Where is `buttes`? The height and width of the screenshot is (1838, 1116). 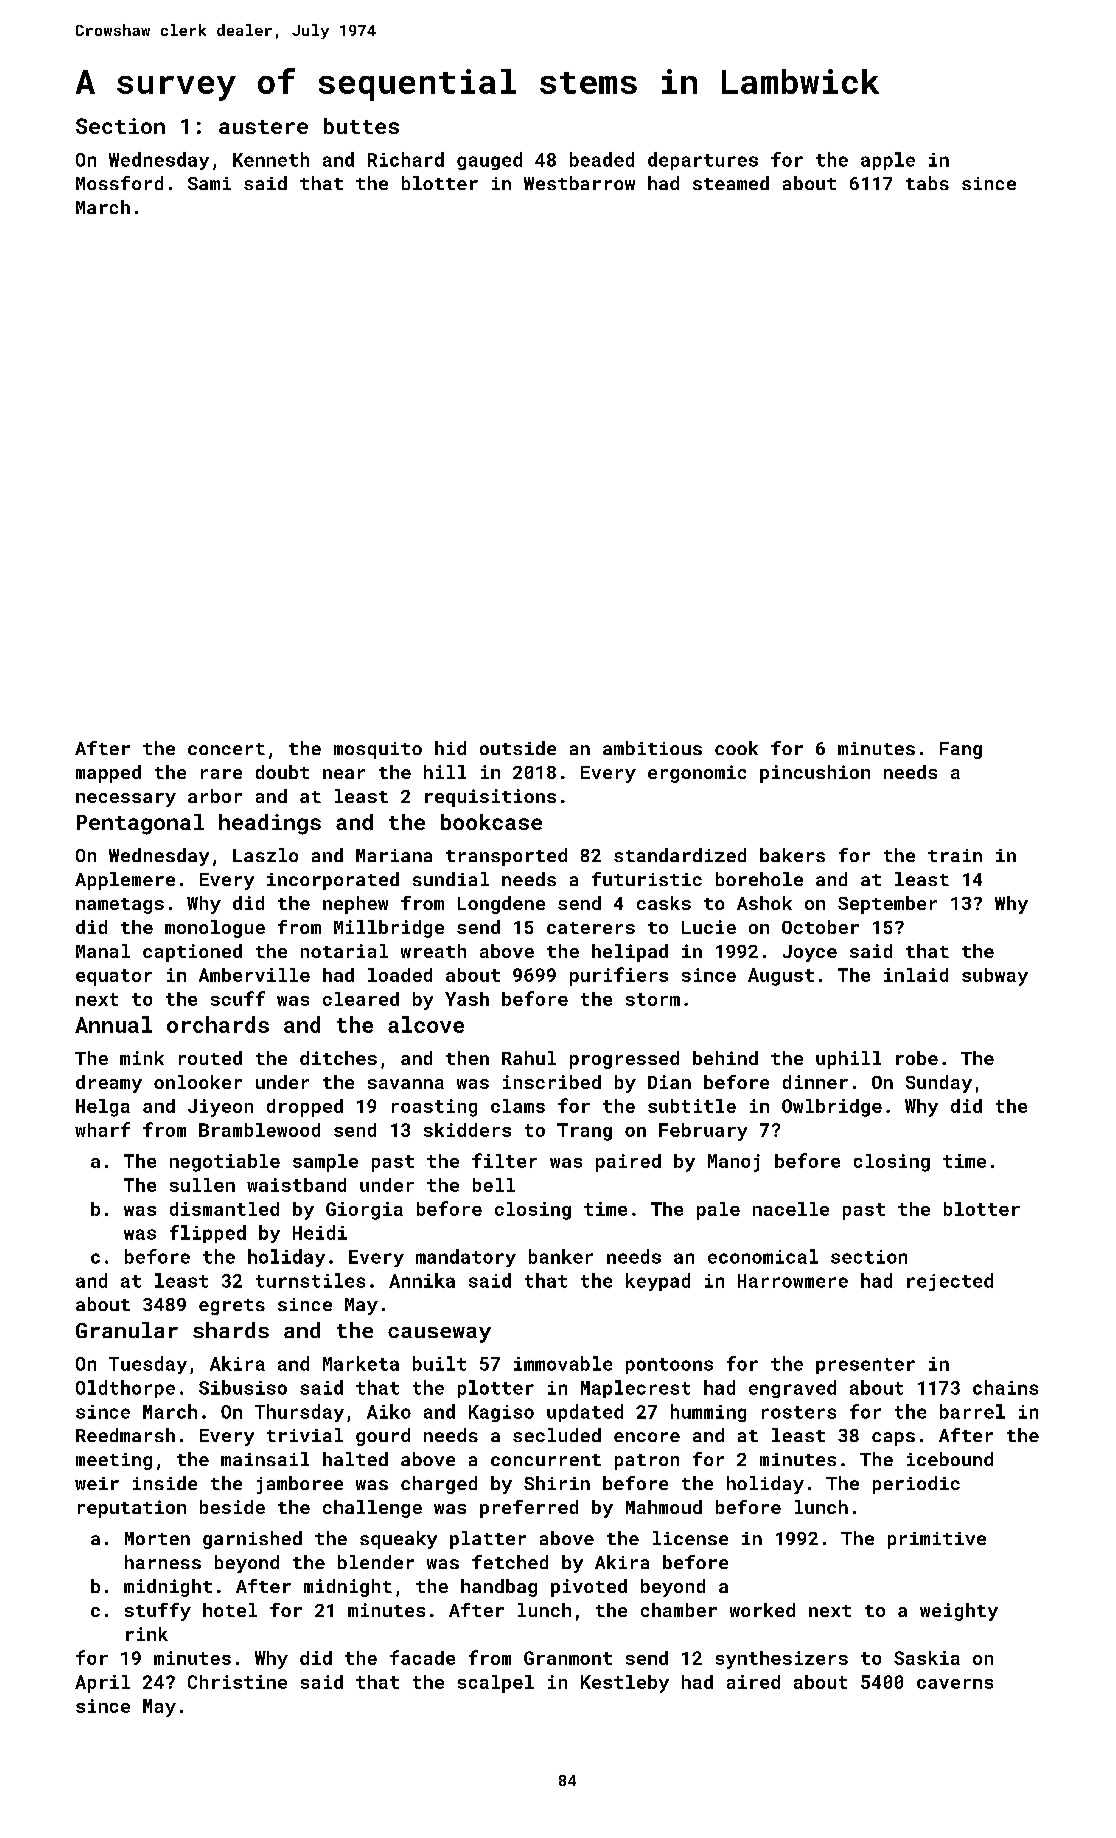
buttes is located at coordinates (361, 126).
